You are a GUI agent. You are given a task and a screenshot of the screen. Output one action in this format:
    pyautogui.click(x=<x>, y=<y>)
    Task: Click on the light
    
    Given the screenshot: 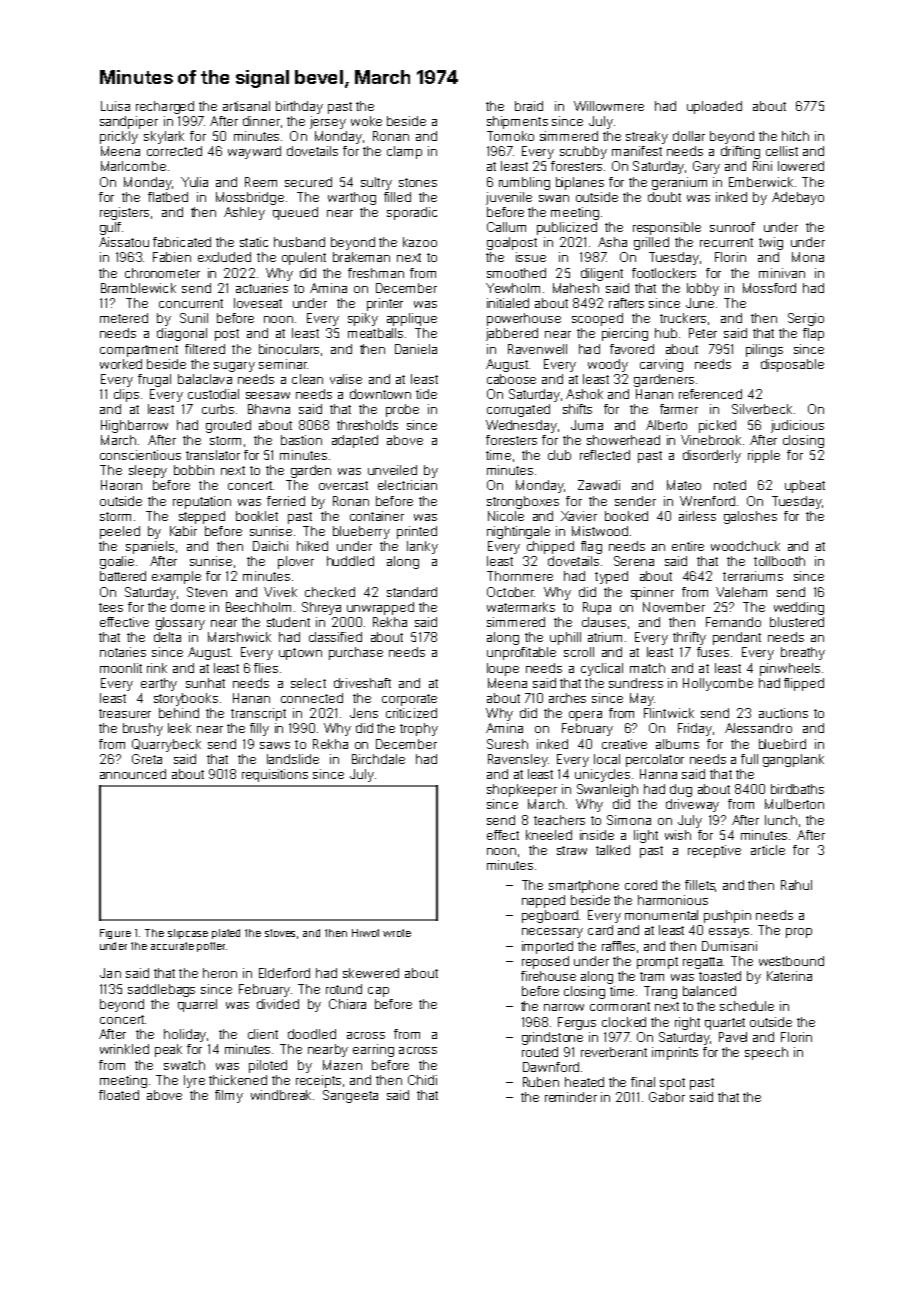 What is the action you would take?
    pyautogui.click(x=646, y=836)
